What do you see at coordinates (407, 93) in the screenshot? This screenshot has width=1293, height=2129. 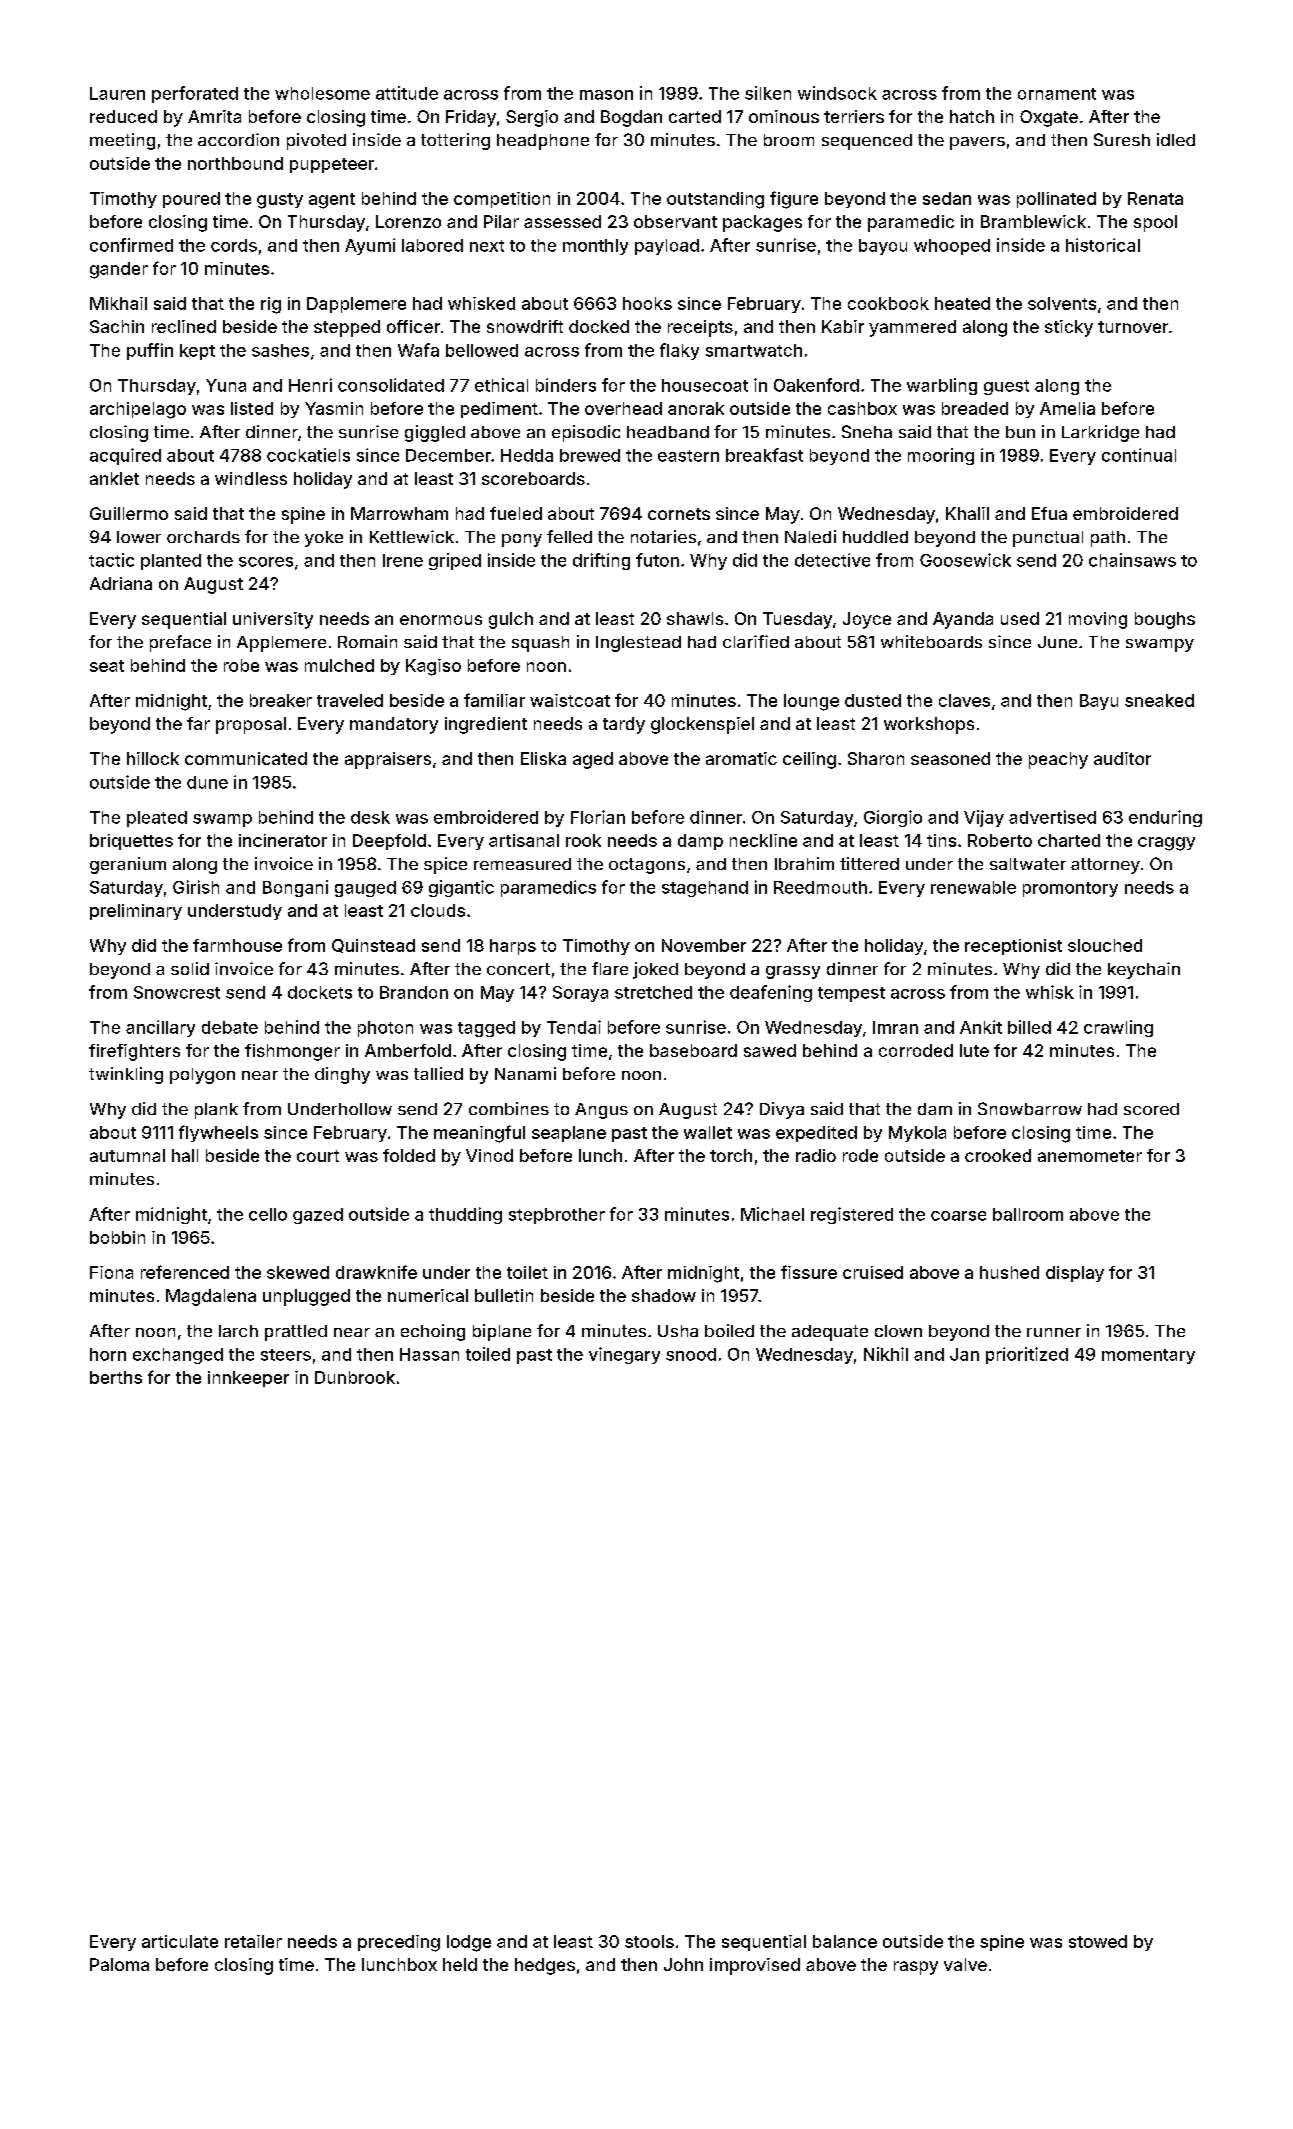 I see `attitude` at bounding box center [407, 93].
